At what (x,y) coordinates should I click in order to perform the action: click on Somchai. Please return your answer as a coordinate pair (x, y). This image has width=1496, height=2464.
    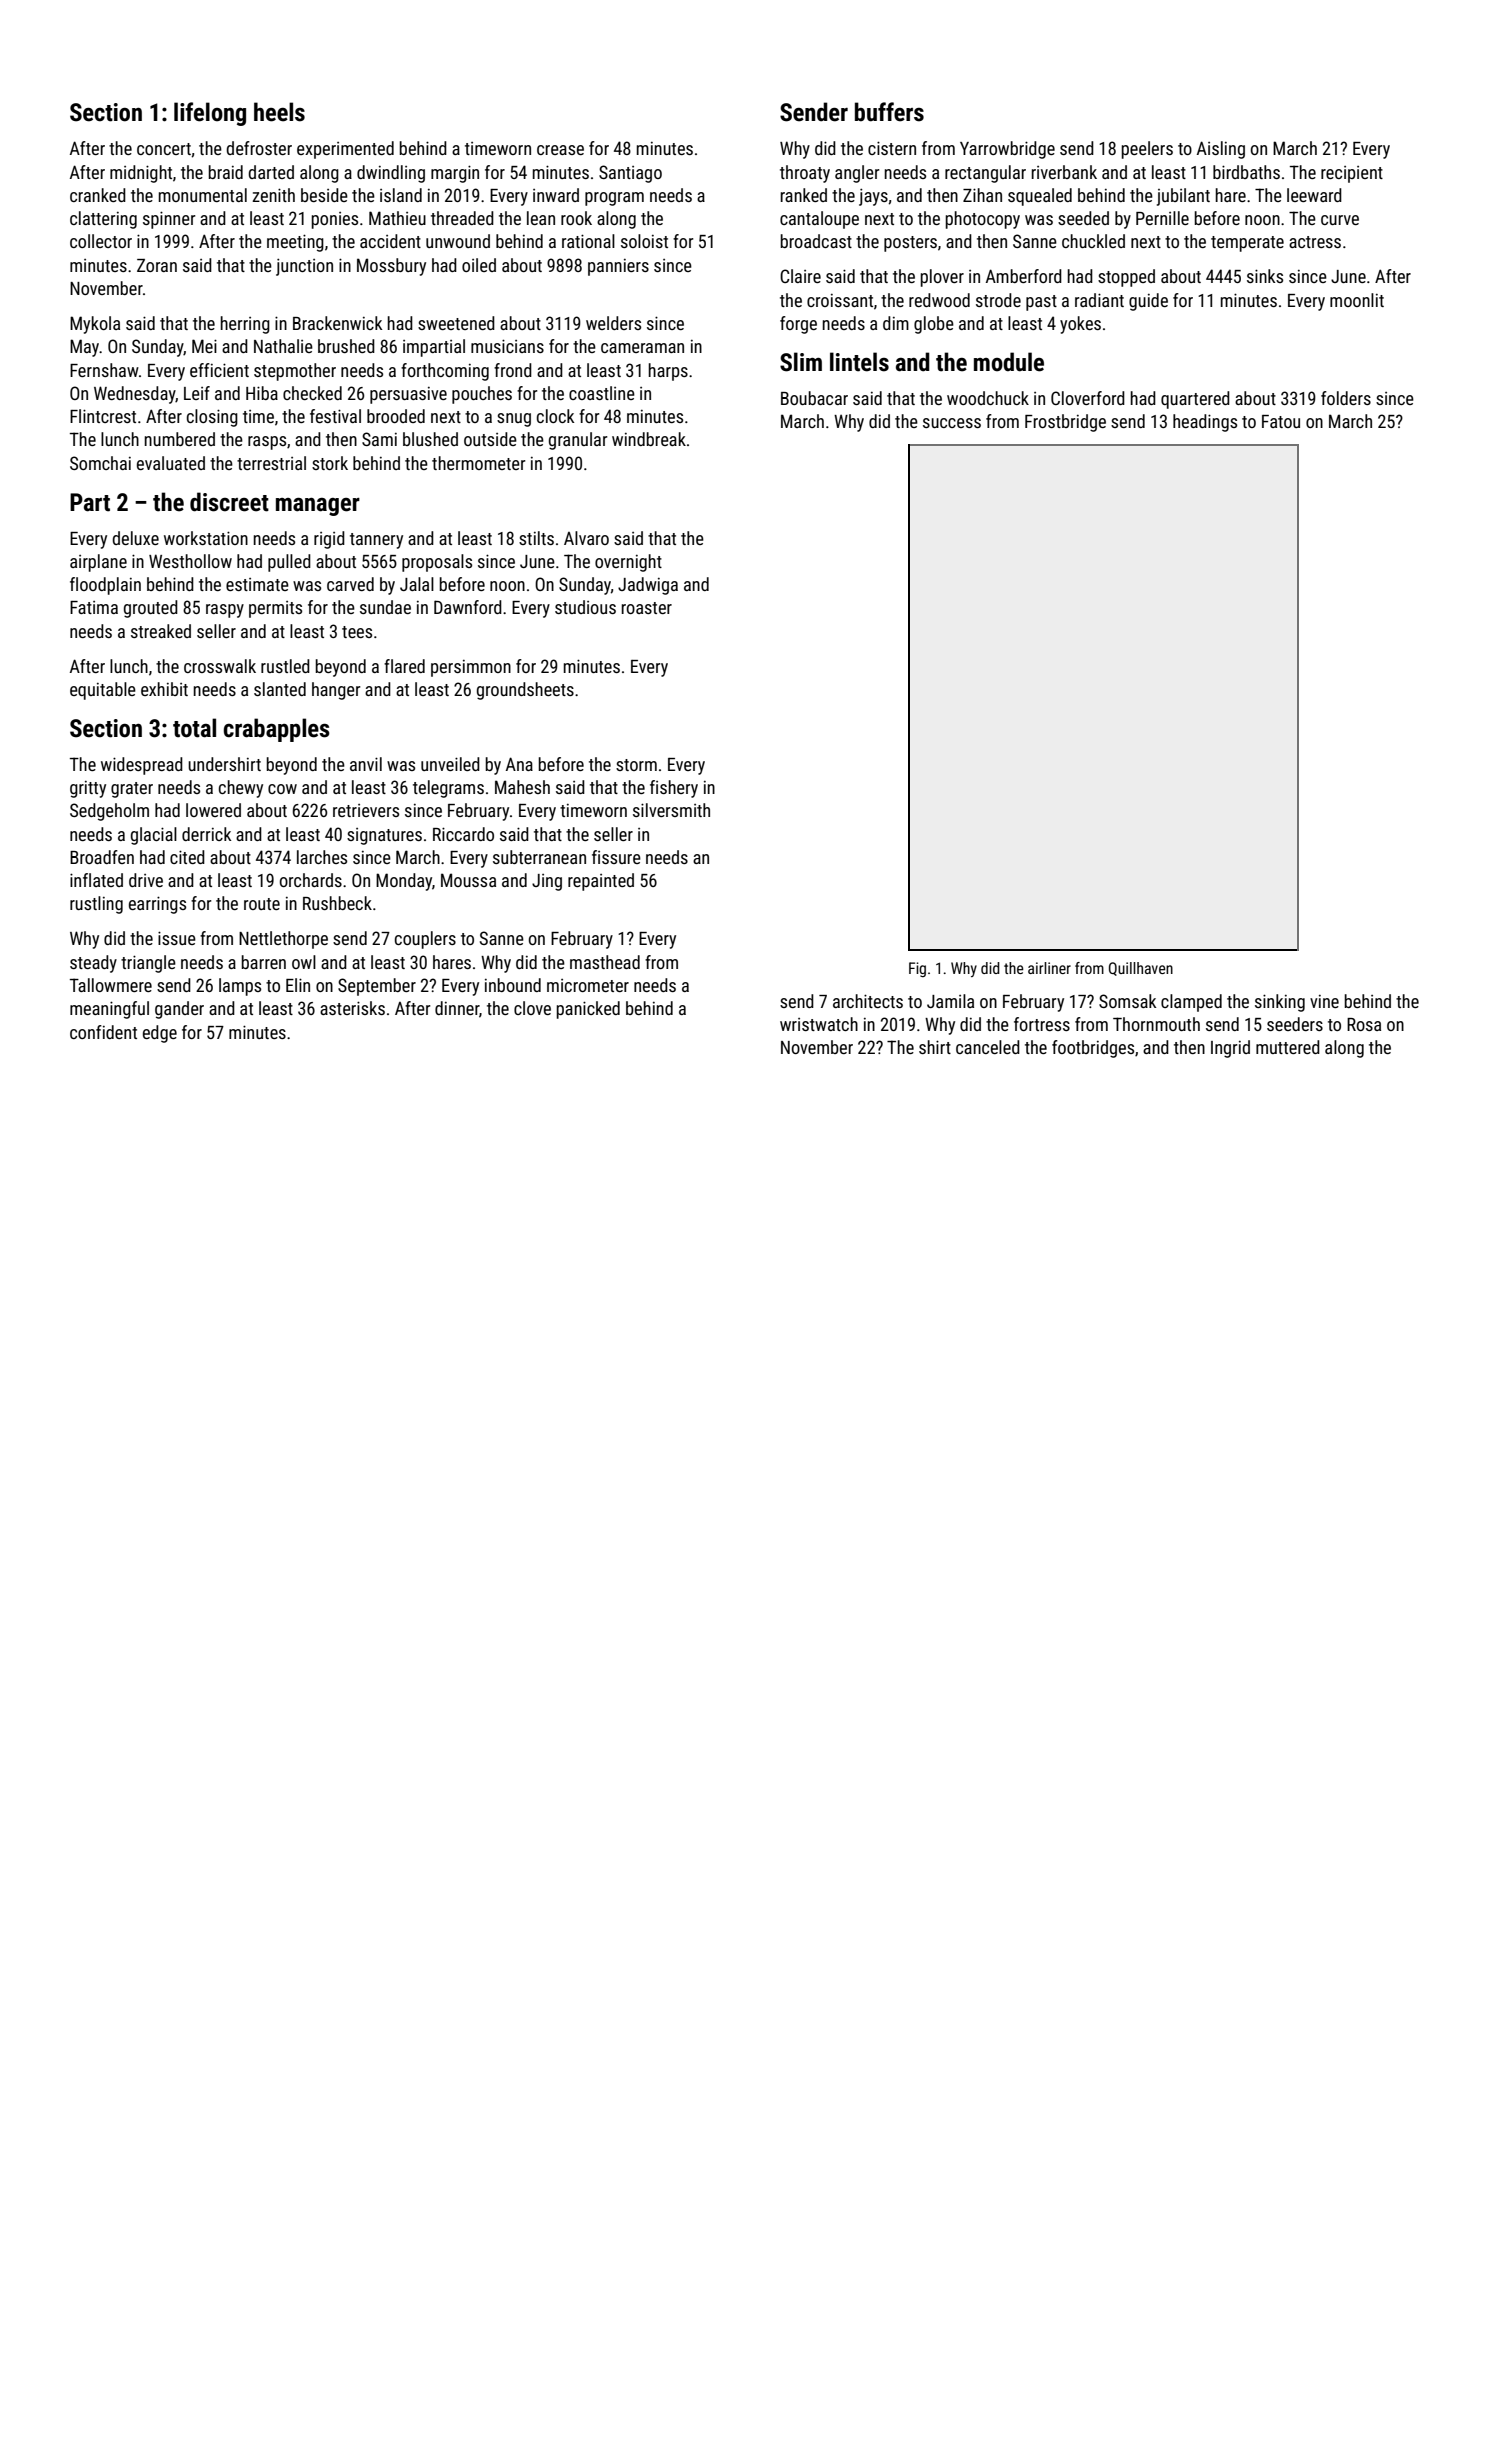
    Looking at the image, I should click on (100, 463).
